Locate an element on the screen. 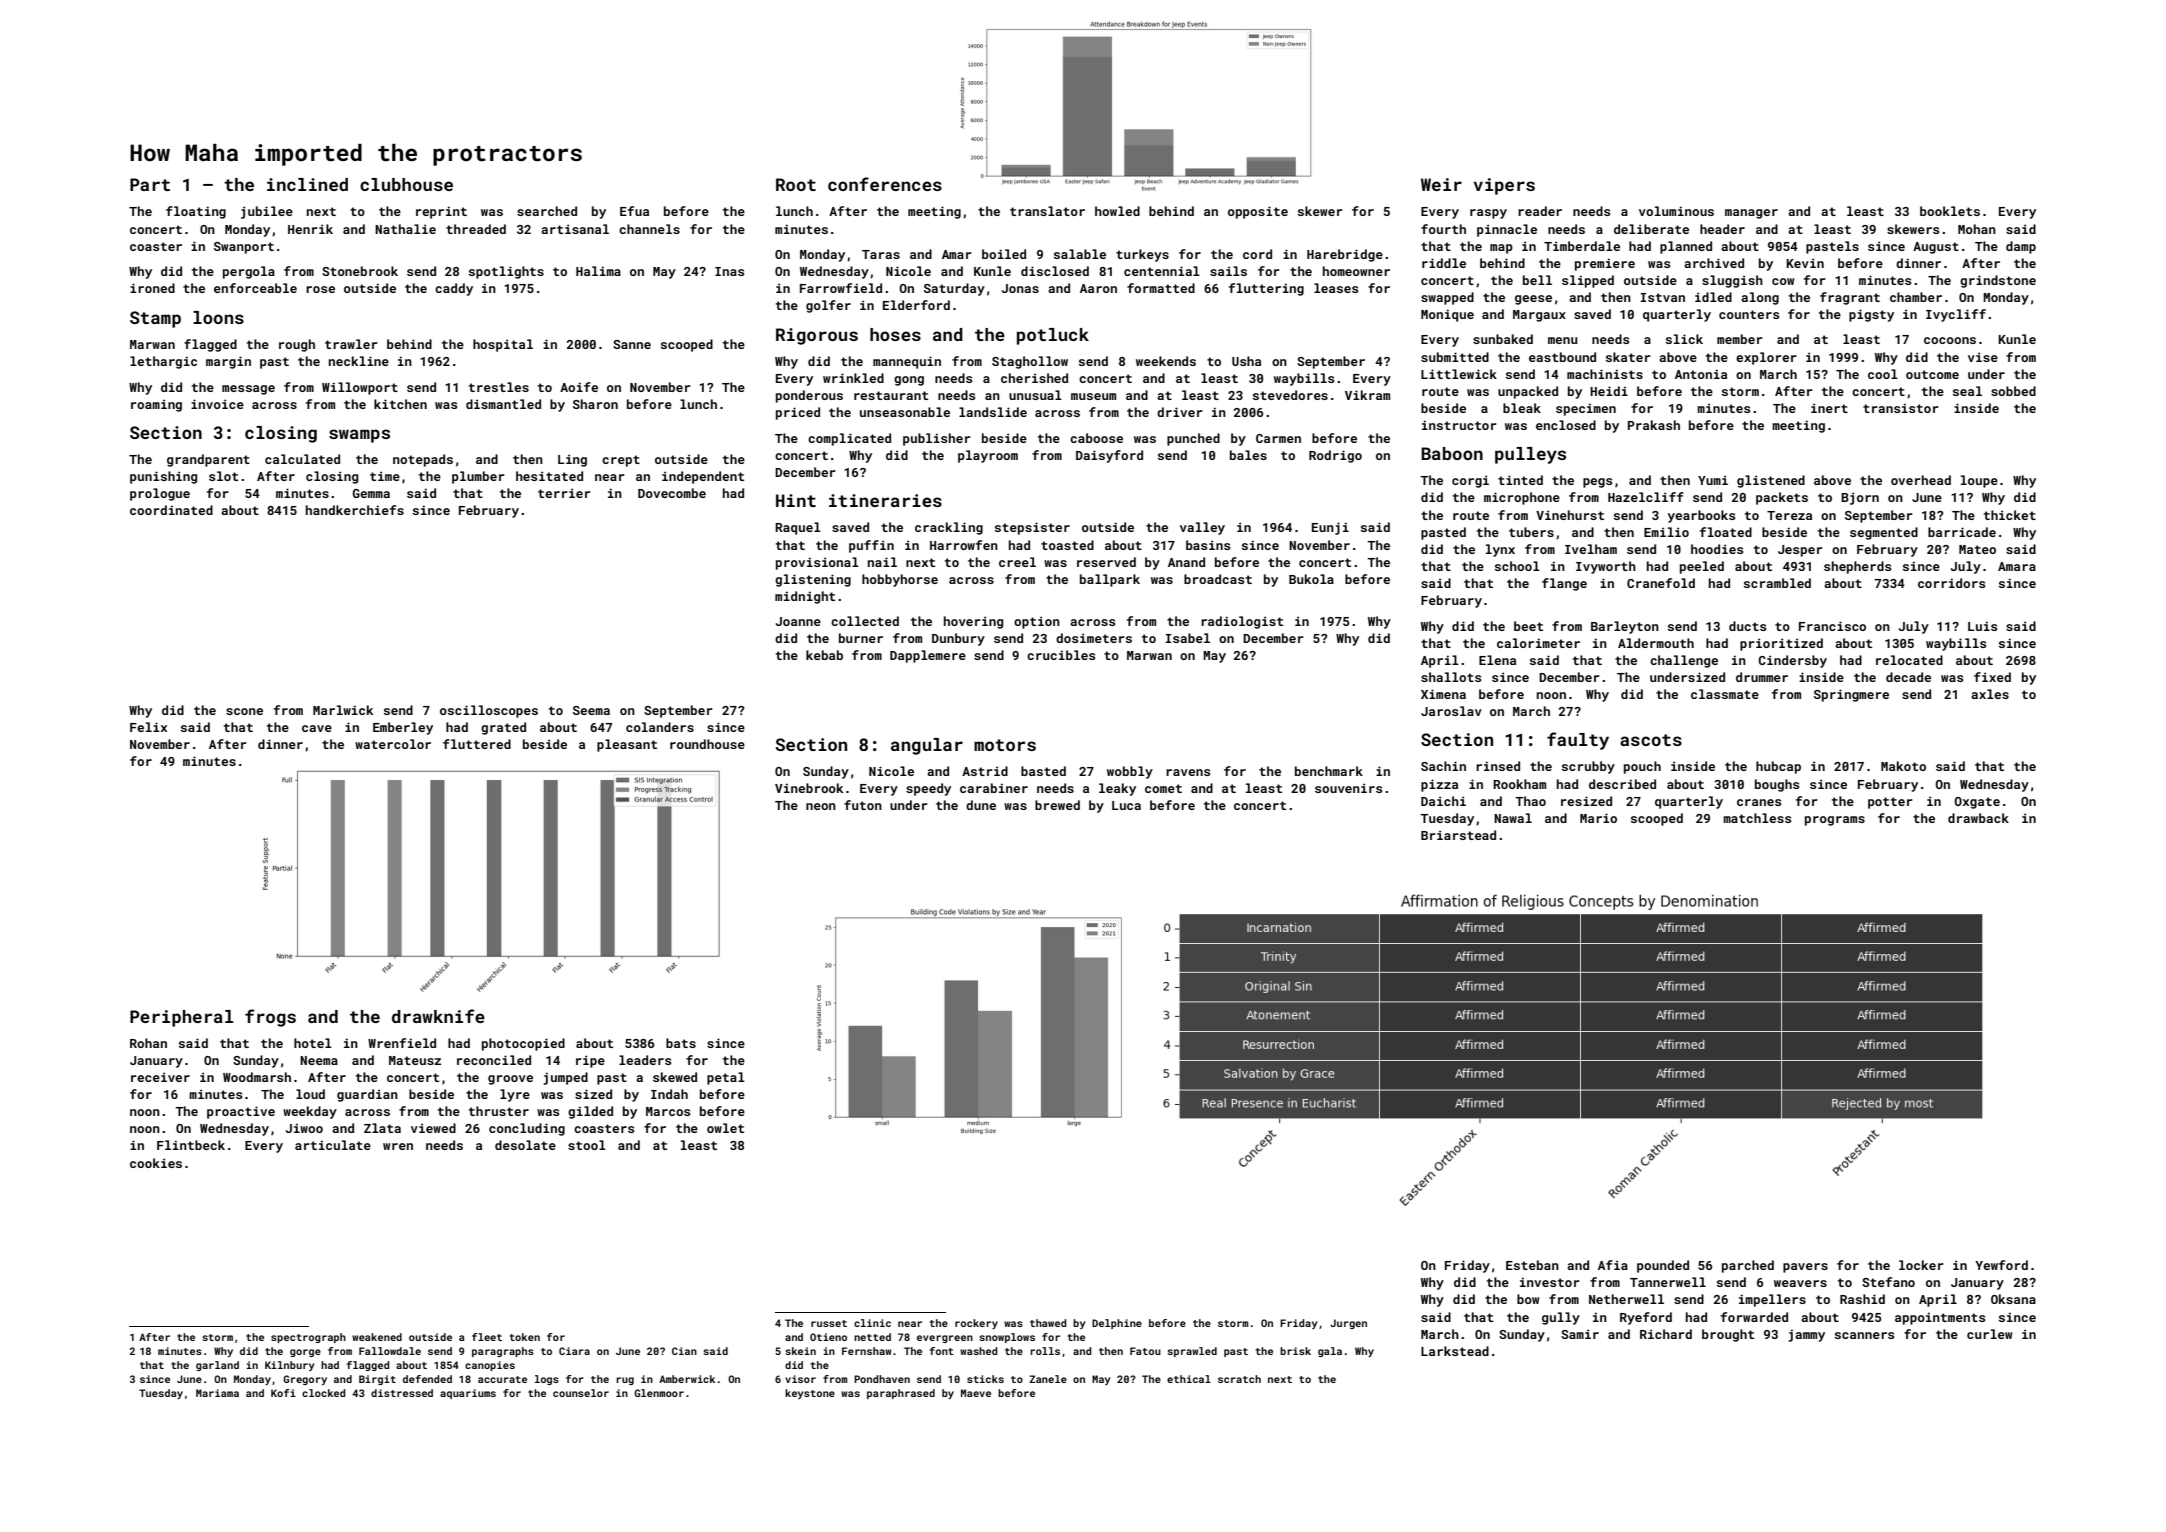 This screenshot has width=2166, height=1532. petal is located at coordinates (726, 1078).
